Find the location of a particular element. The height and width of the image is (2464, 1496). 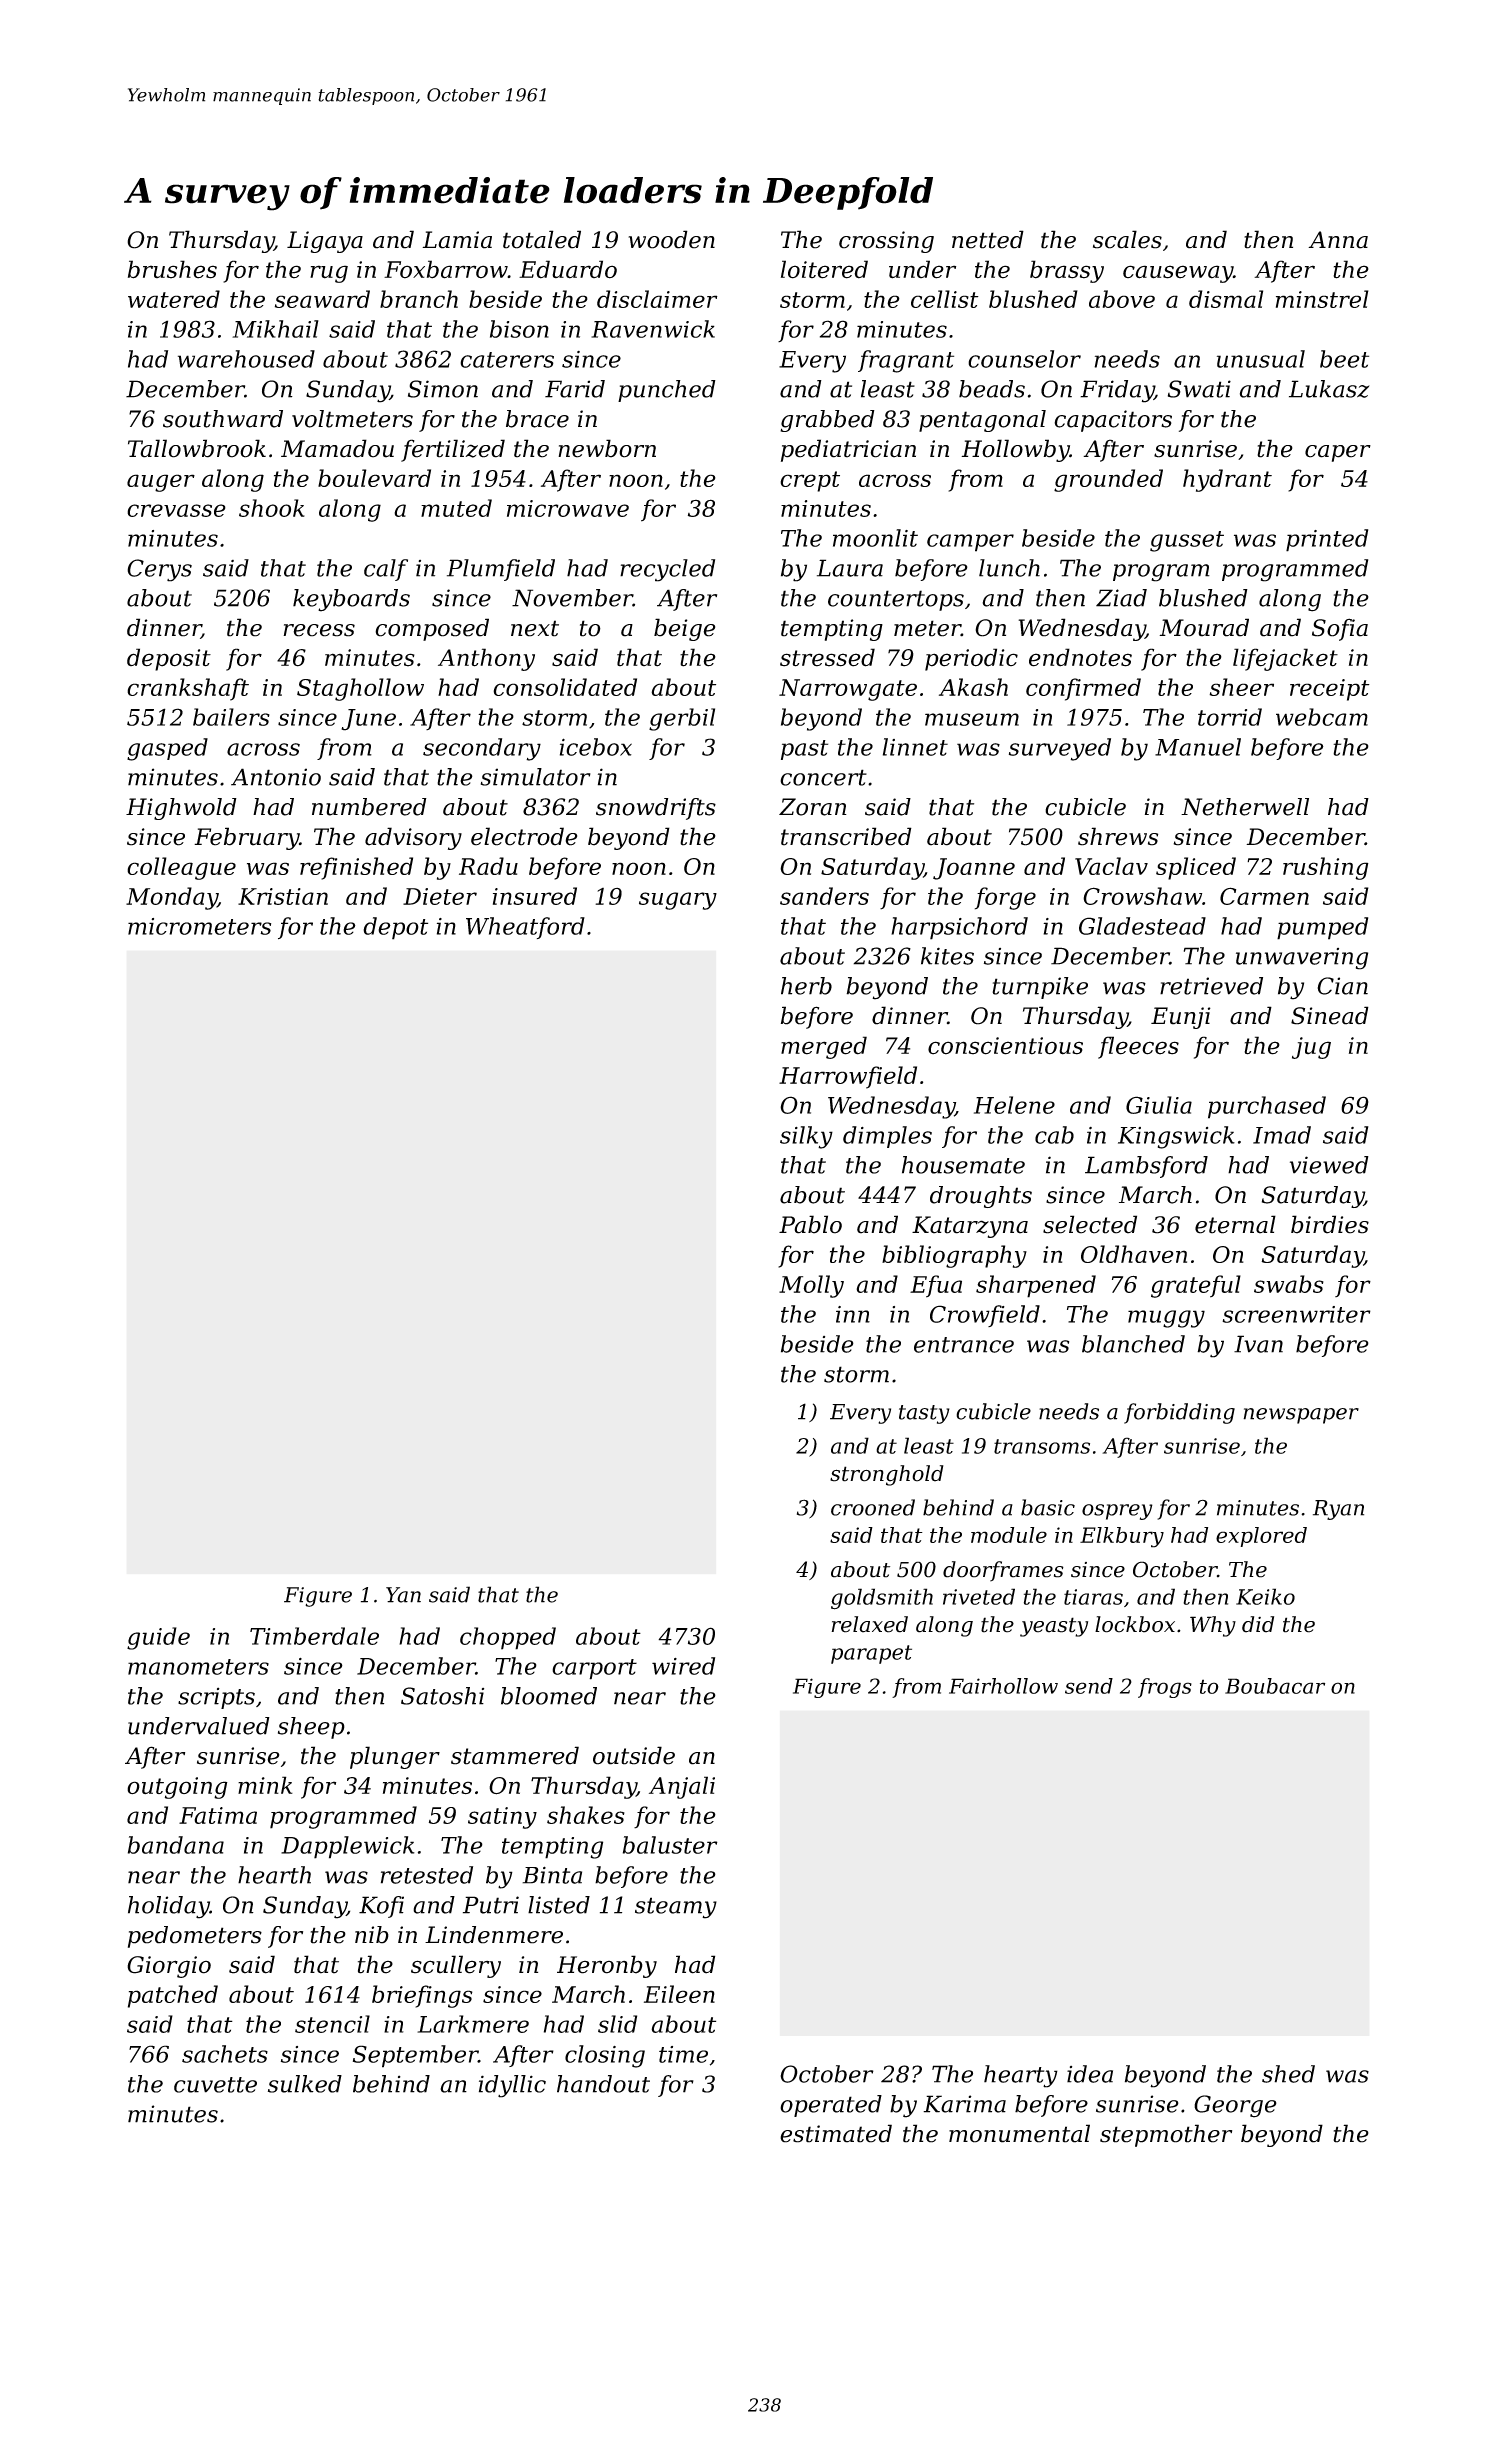

transoms is located at coordinates (1042, 1446).
